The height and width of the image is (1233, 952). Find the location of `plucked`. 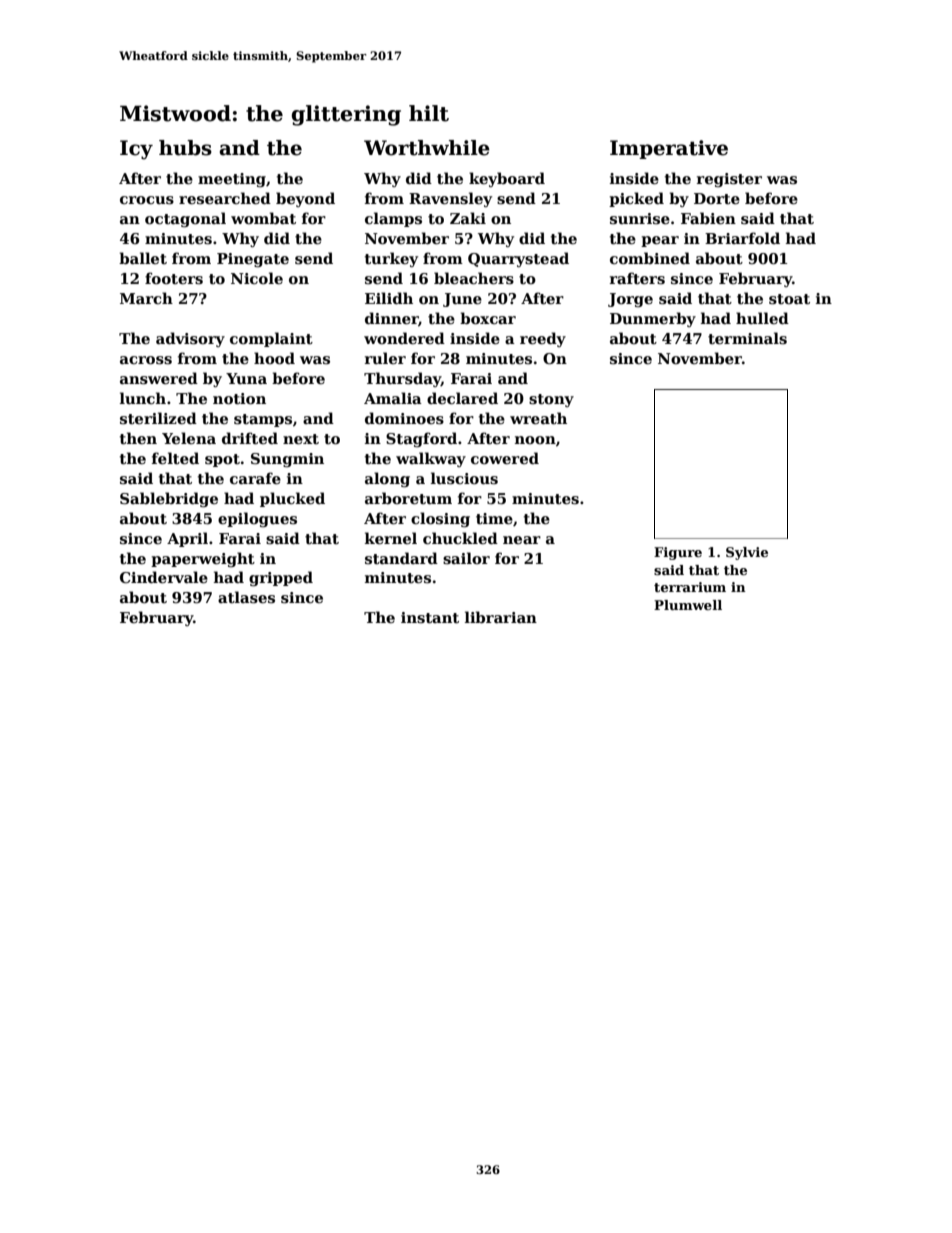

plucked is located at coordinates (292, 499).
